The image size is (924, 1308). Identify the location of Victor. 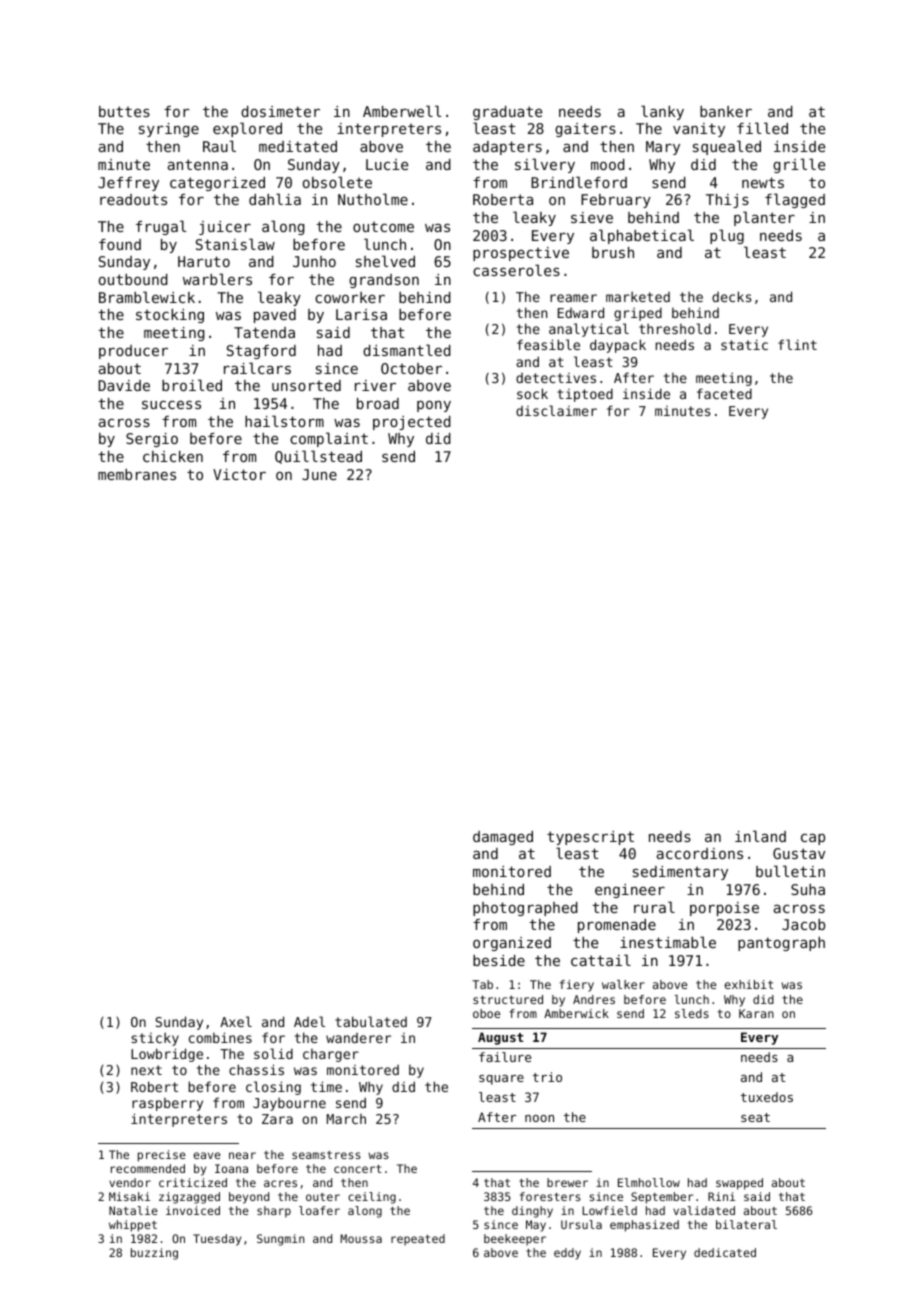
(239, 474).
